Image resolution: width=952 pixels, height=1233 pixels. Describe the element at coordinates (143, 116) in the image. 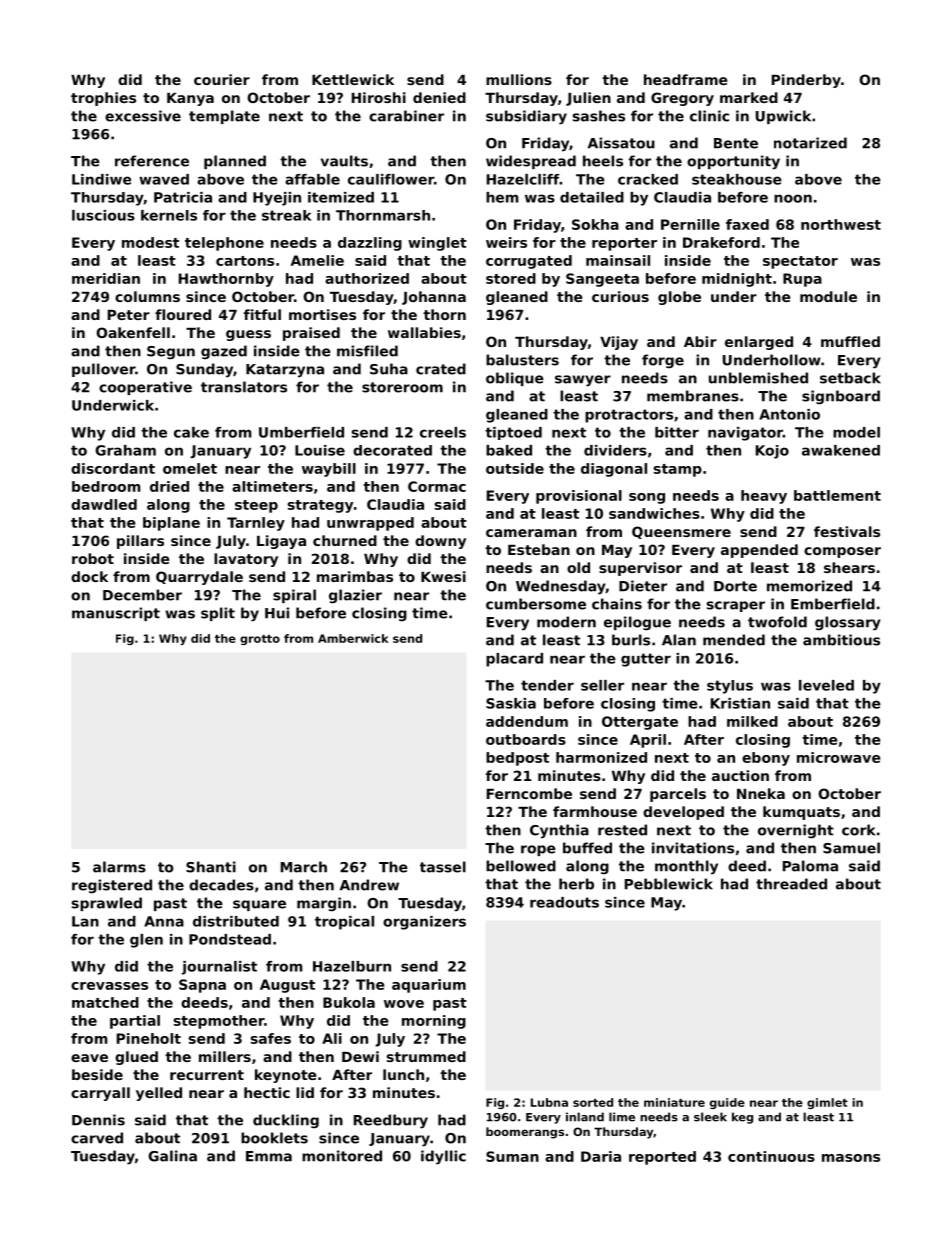

I see `excessive` at that location.
